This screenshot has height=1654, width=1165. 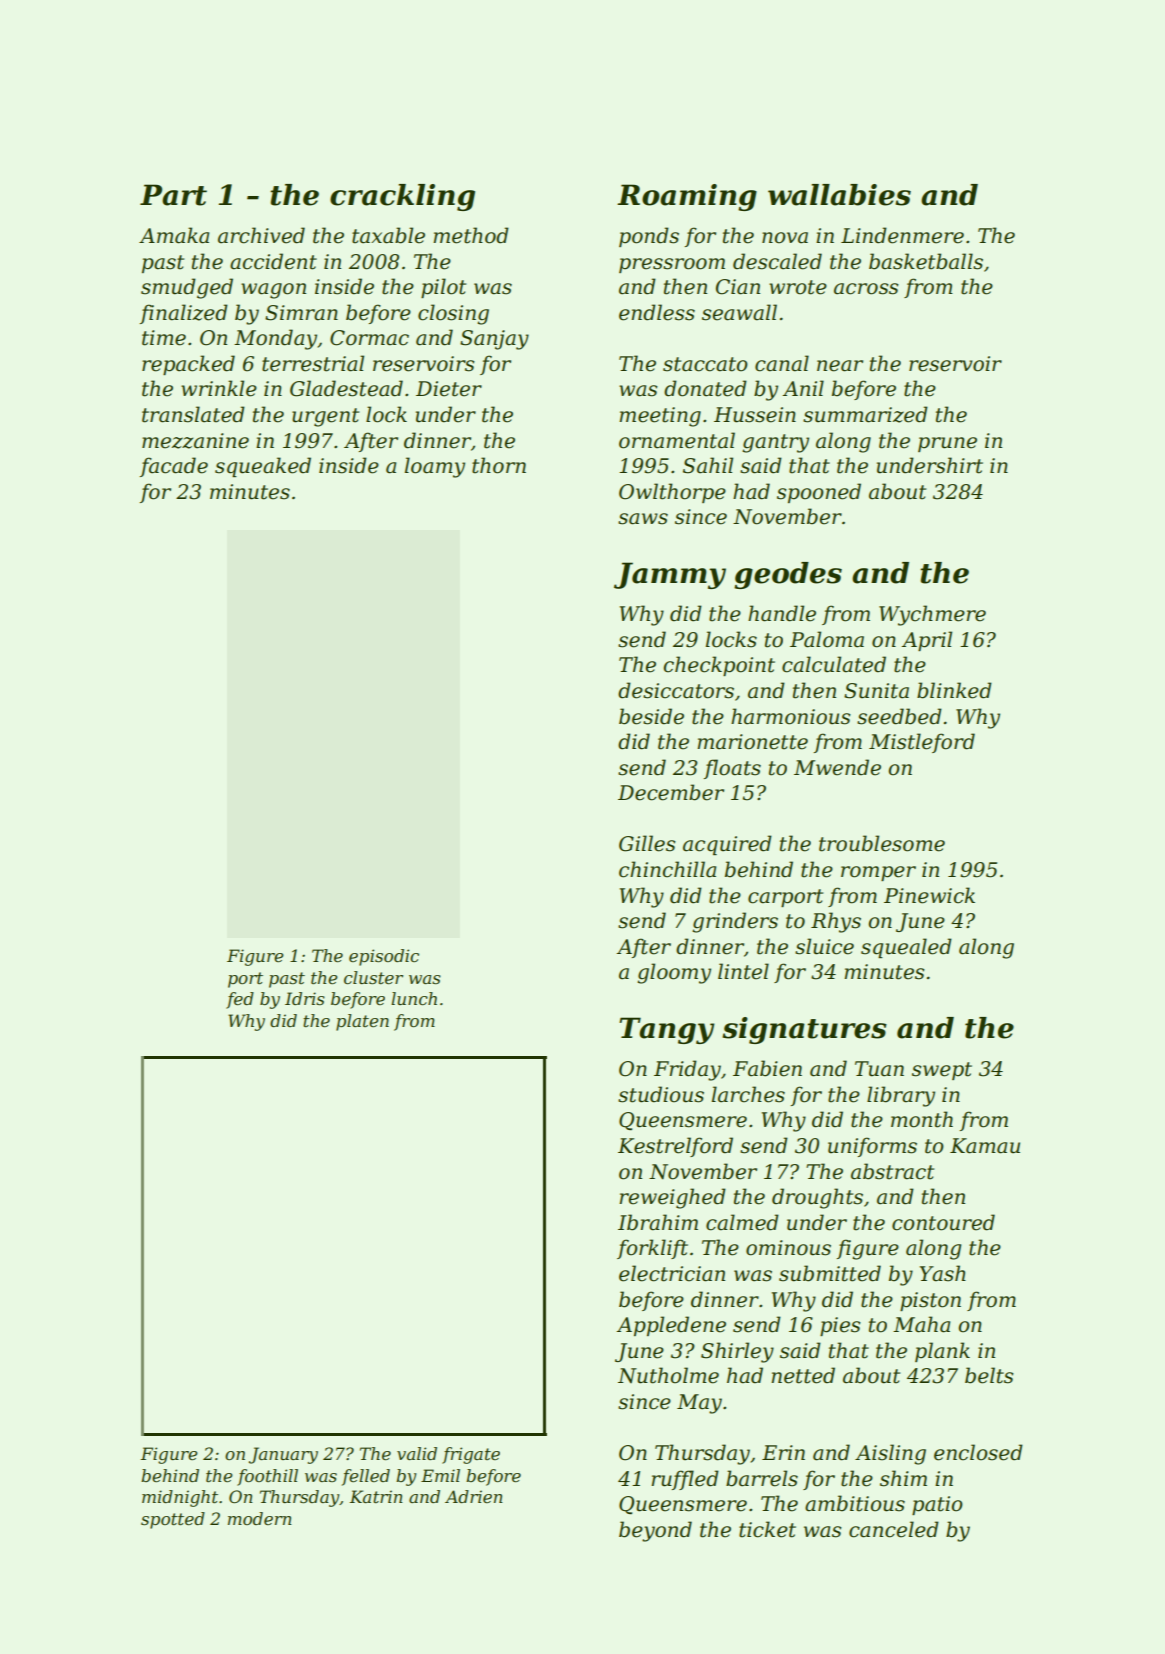 I want to click on swept, so click(x=942, y=1071).
